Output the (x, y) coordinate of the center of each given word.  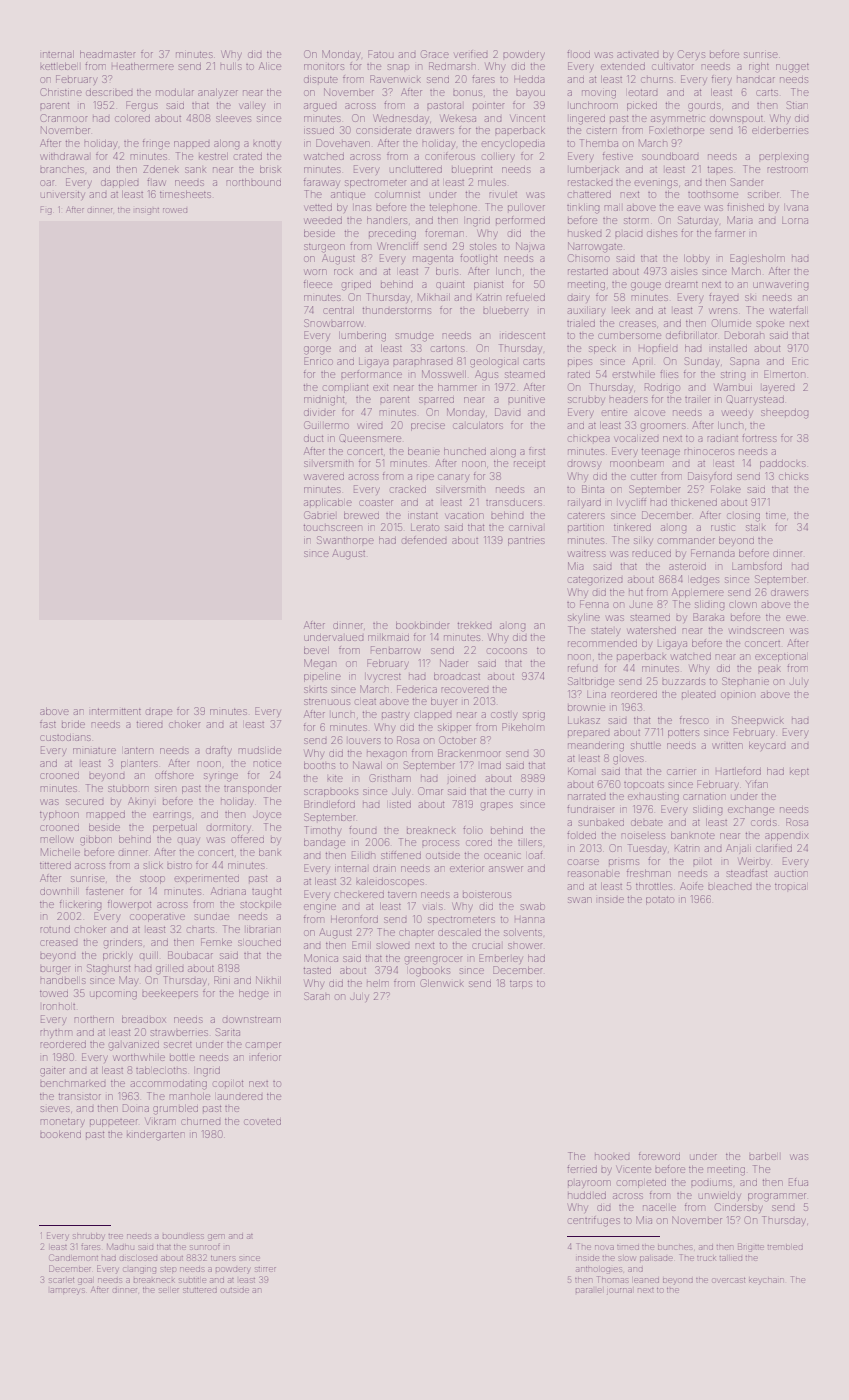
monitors (324, 67)
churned (201, 1121)
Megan (320, 664)
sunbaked (601, 823)
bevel (316, 650)
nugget (792, 68)
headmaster (107, 54)
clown (743, 604)
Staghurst (108, 969)
